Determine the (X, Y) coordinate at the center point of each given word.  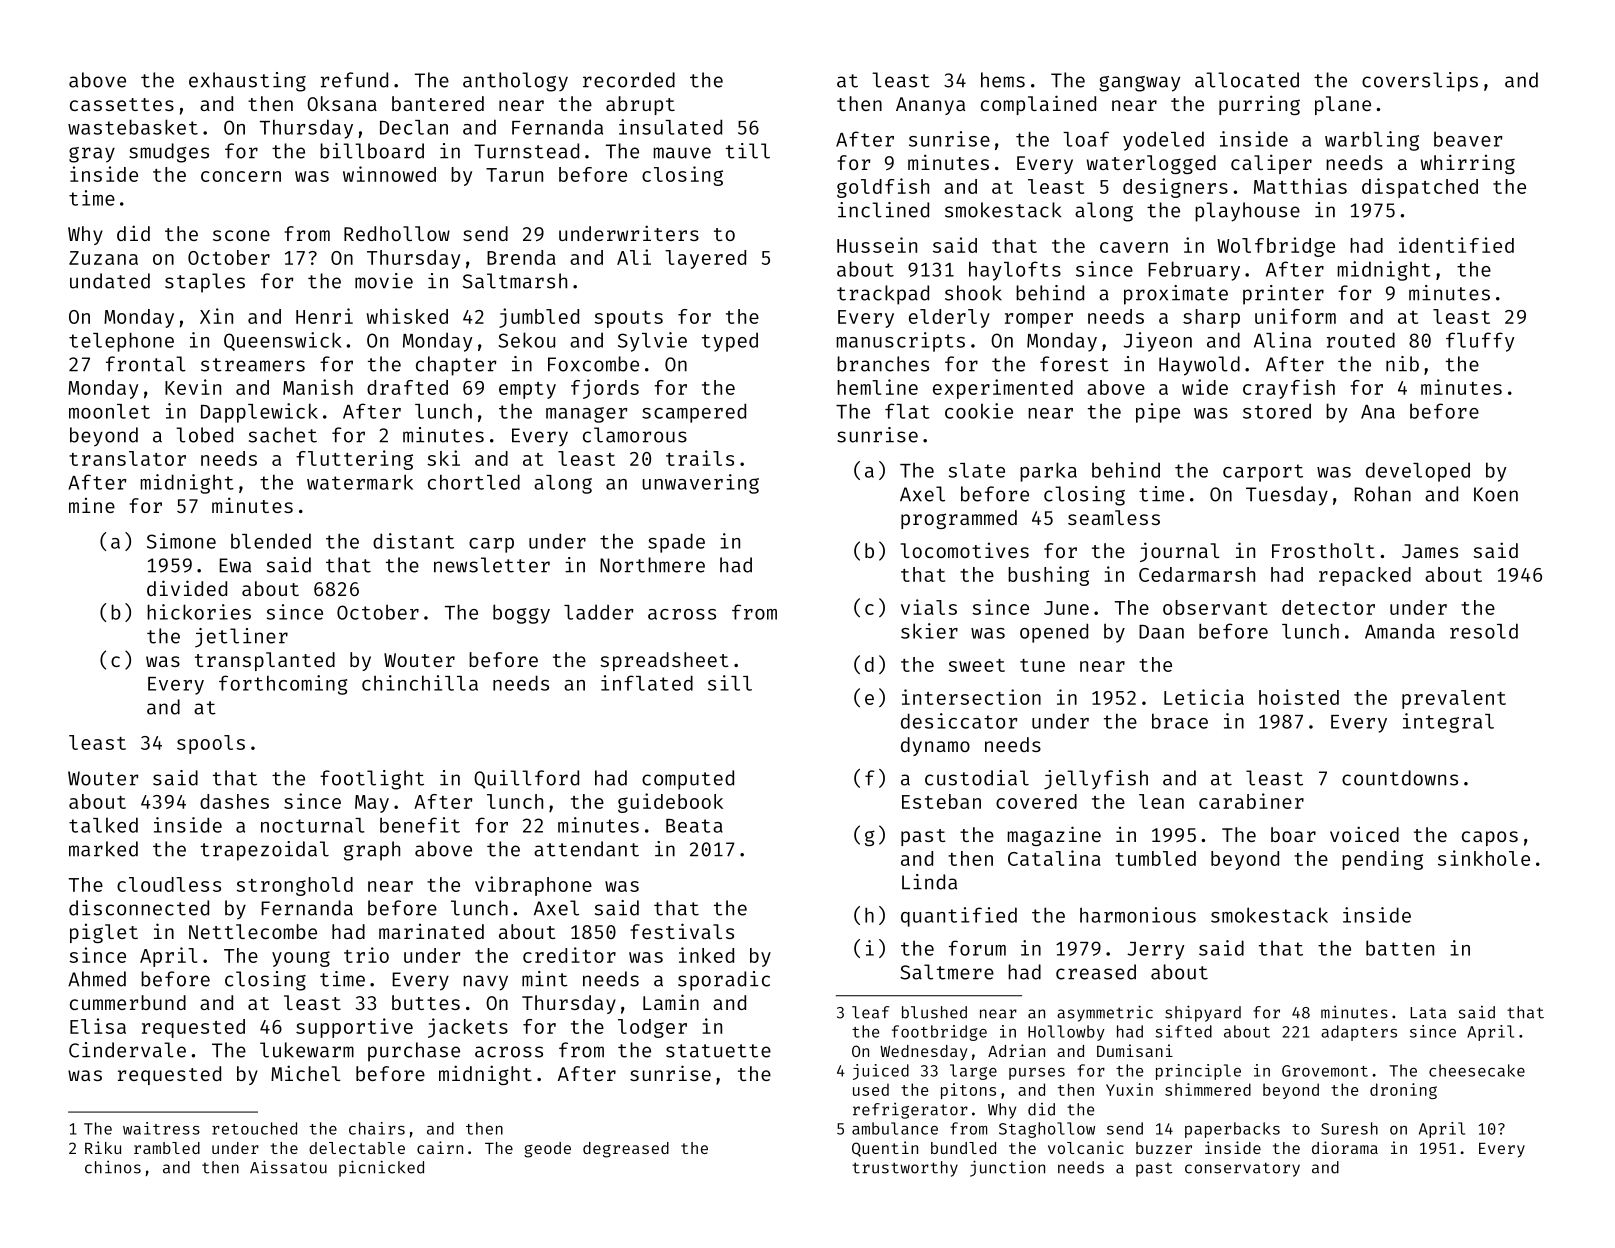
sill (730, 683)
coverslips (1420, 82)
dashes (234, 801)
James (1430, 551)
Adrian (1016, 1050)
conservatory (1242, 1169)
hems (1003, 80)
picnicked (381, 1168)
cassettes (122, 104)
